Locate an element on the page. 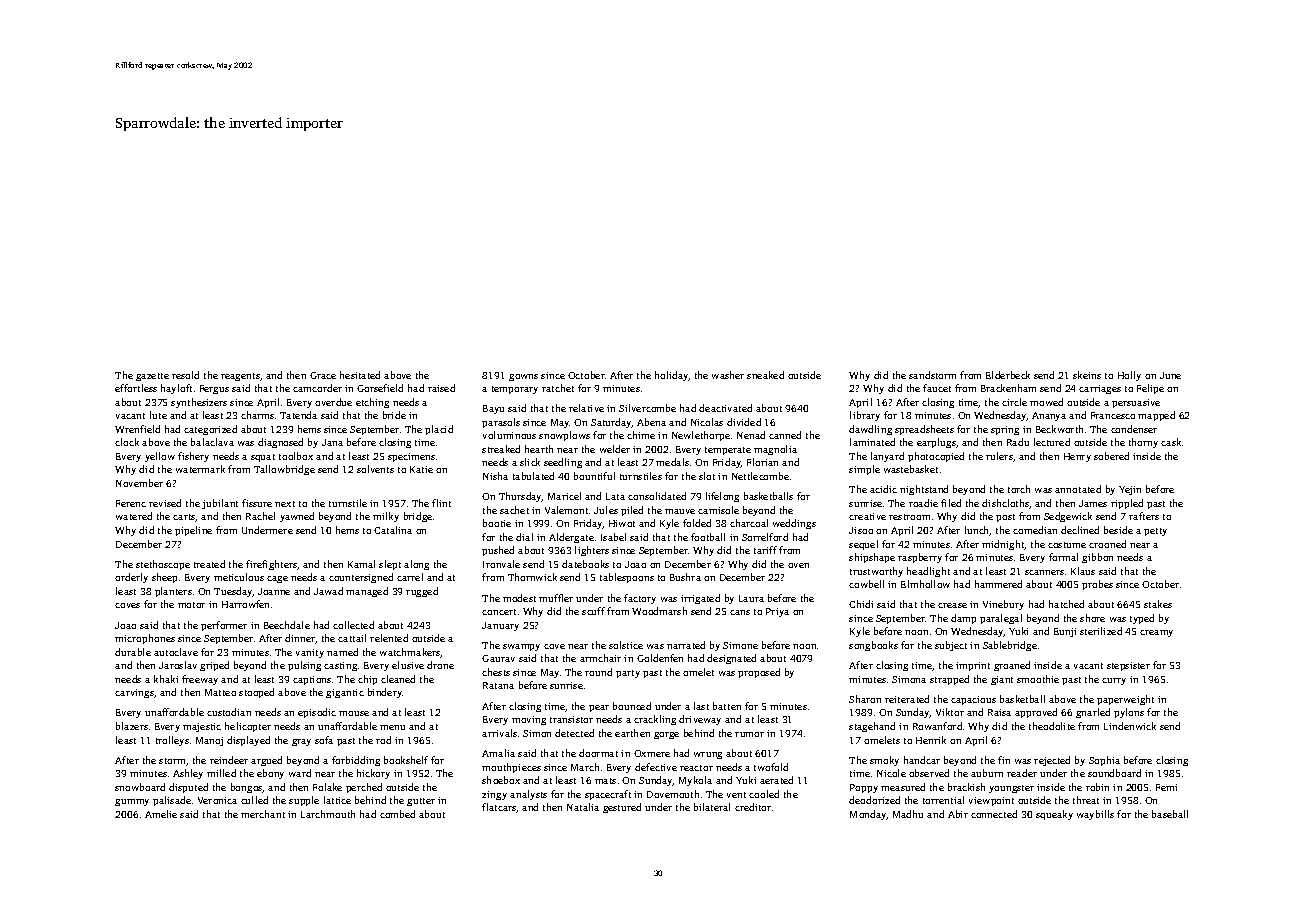  planters is located at coordinates (173, 592).
